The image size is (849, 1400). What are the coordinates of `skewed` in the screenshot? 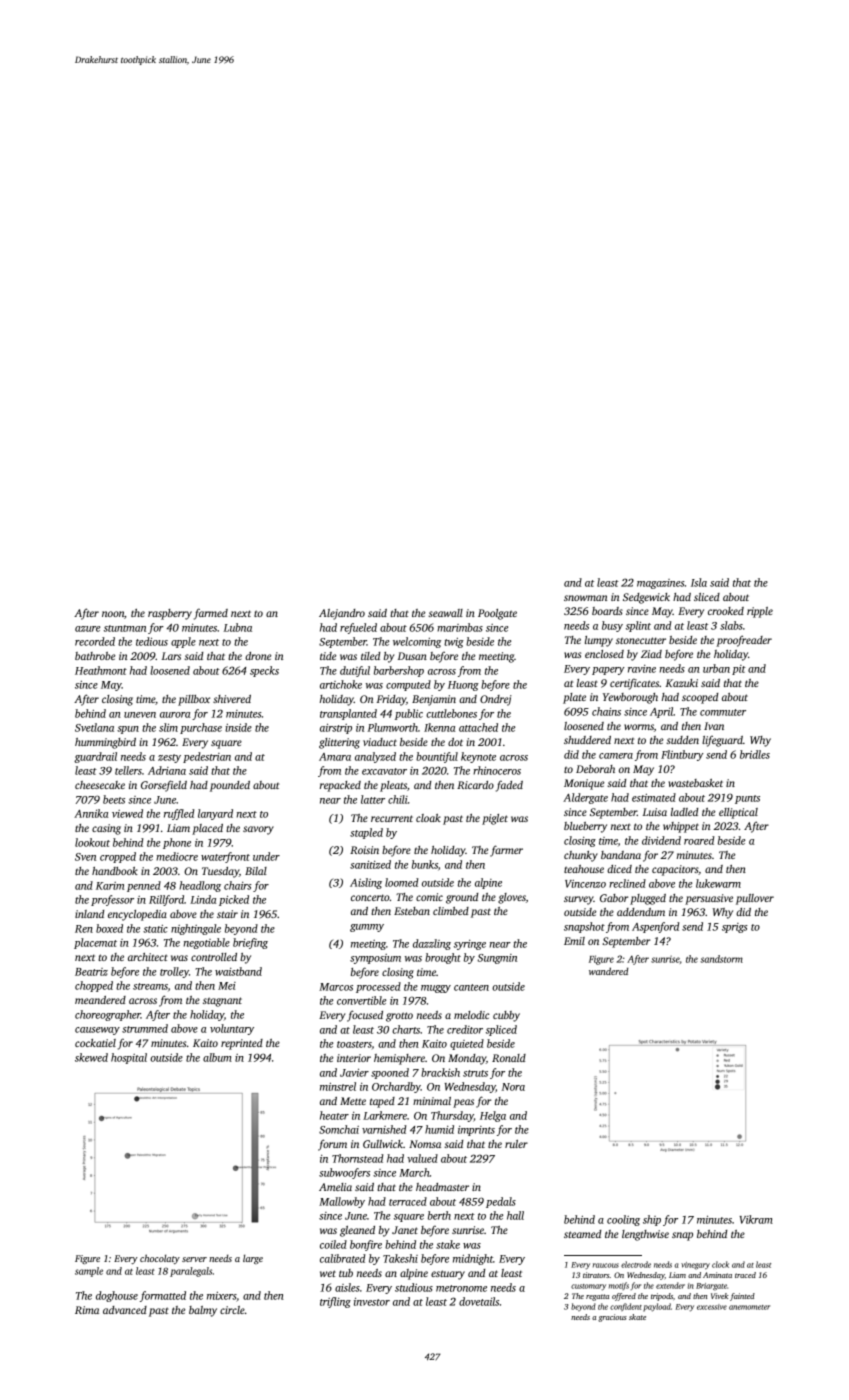 It's located at (91, 1057).
